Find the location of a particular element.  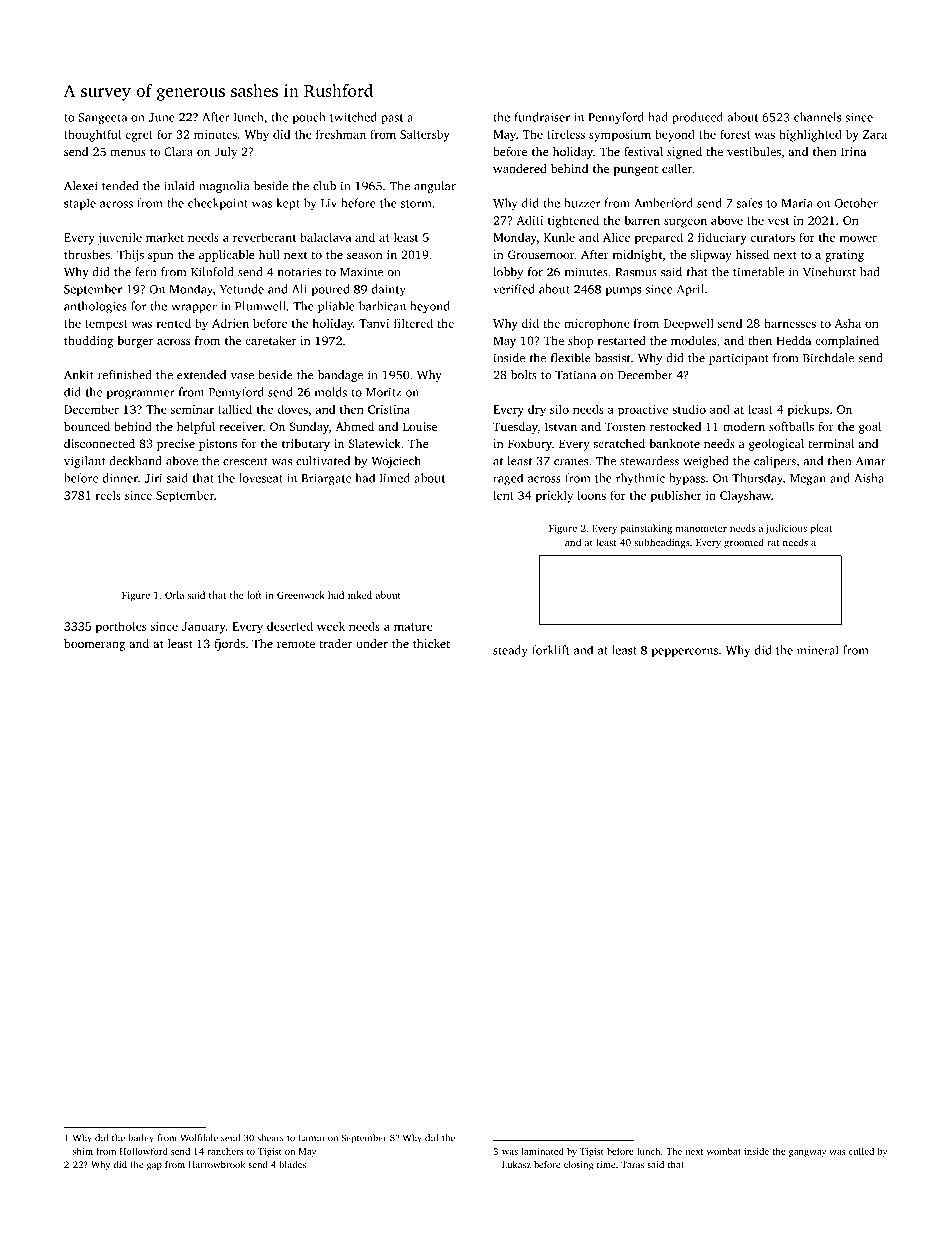

mineral is located at coordinates (818, 650).
